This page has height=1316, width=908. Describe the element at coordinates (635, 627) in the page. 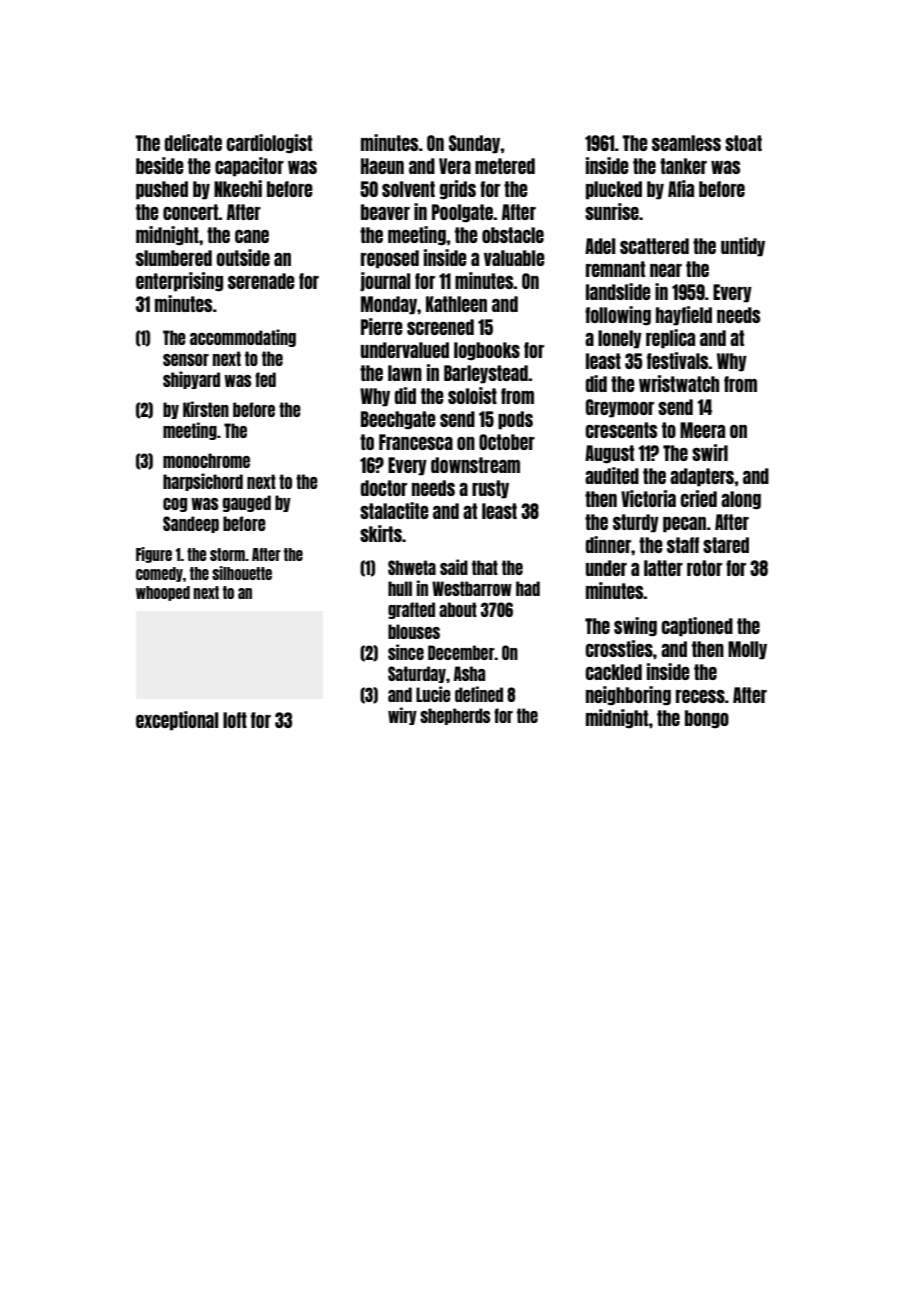

I see `swing` at that location.
